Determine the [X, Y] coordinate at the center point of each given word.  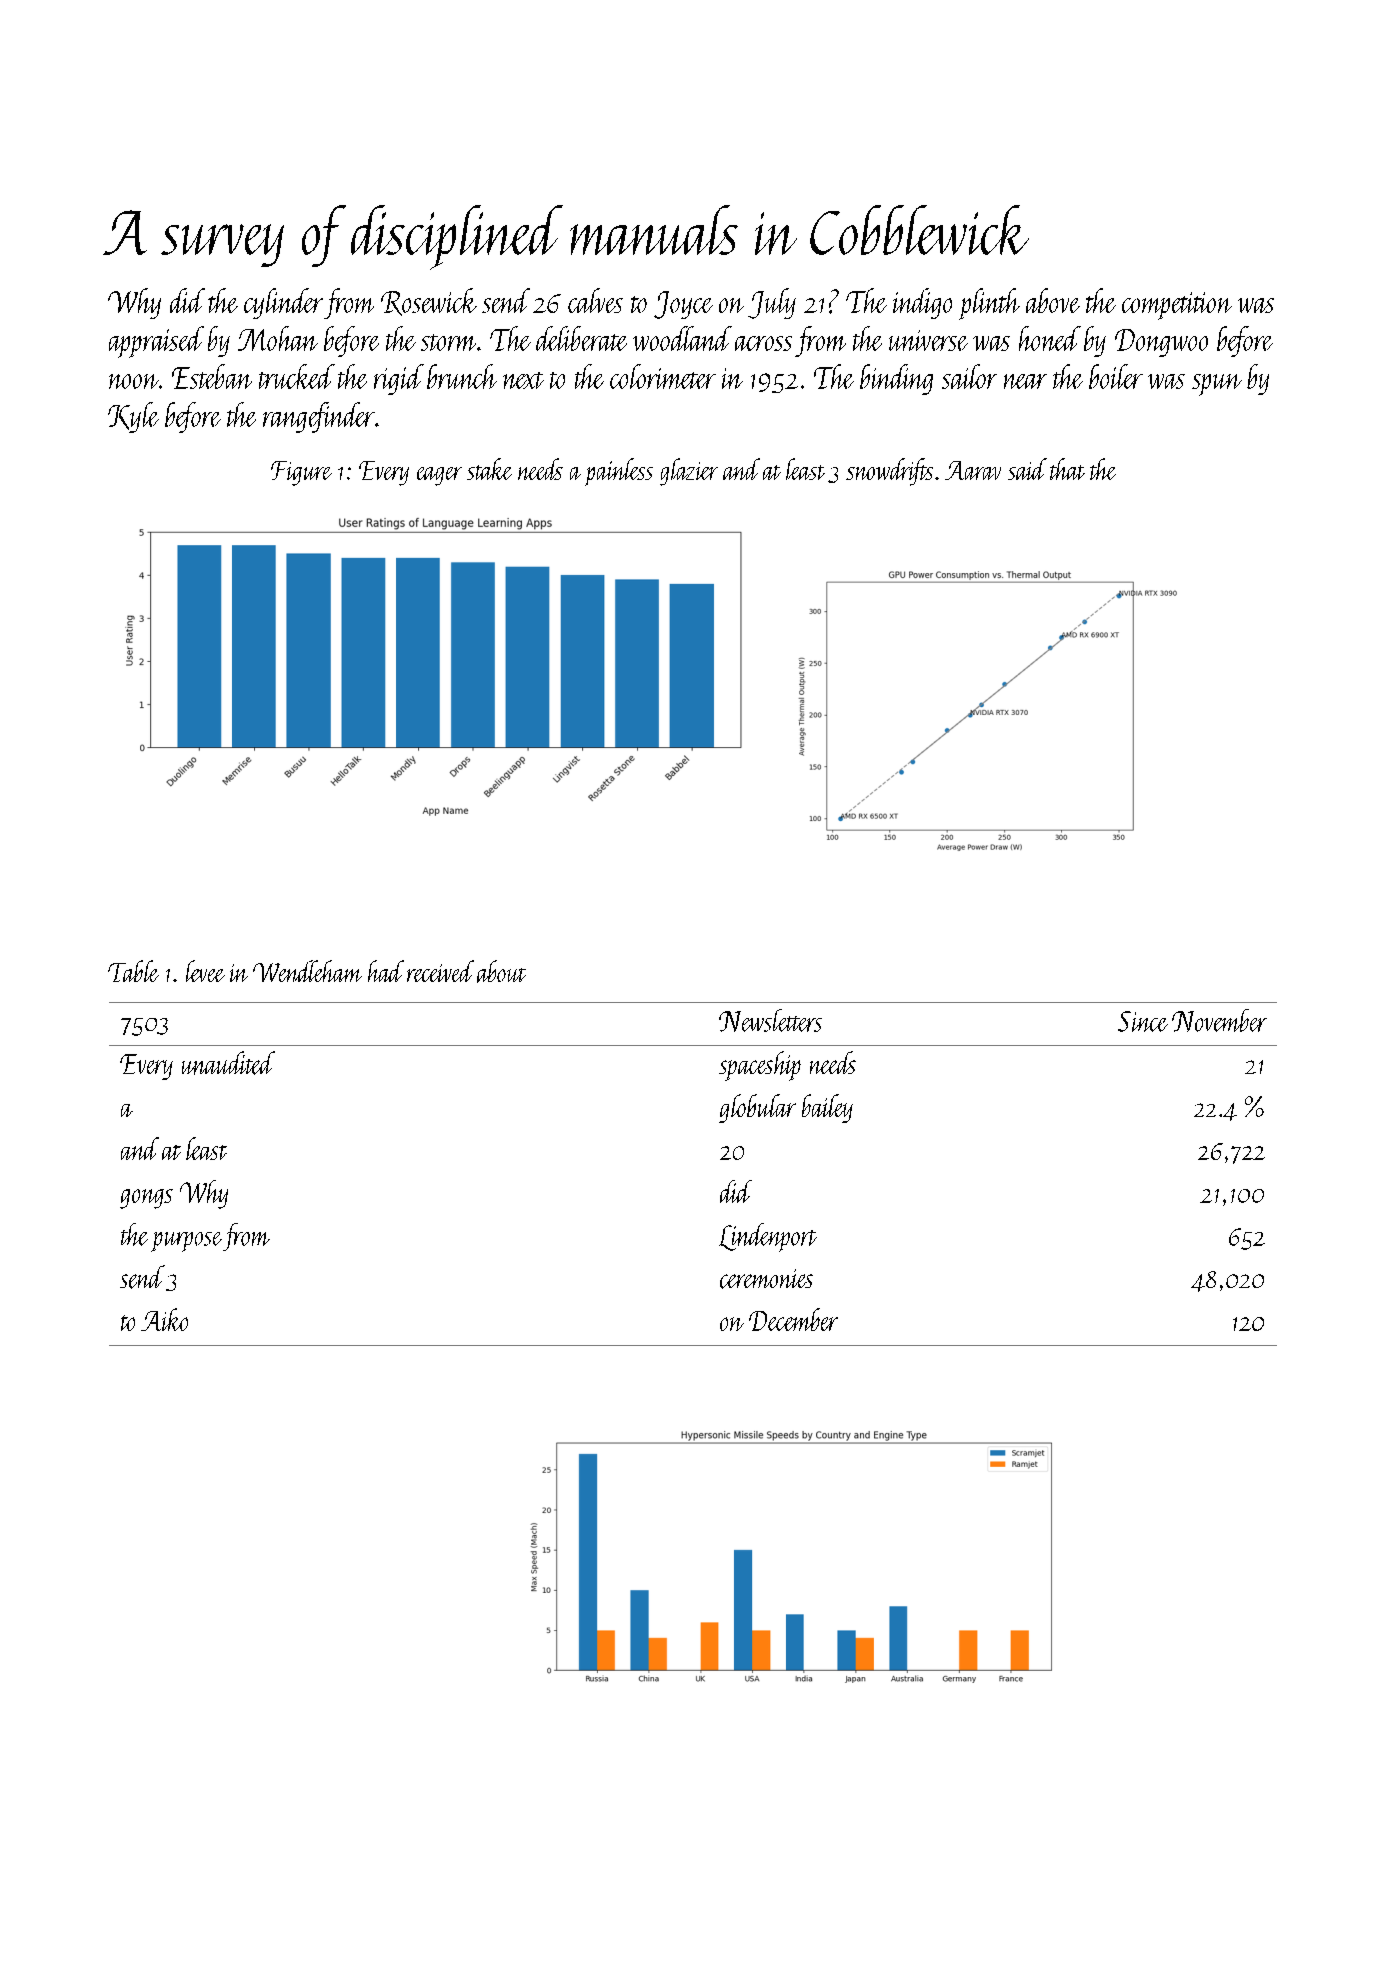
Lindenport [768, 1237]
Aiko [164, 1319]
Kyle [133, 417]
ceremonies [766, 1279]
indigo [922, 303]
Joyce [683, 305]
